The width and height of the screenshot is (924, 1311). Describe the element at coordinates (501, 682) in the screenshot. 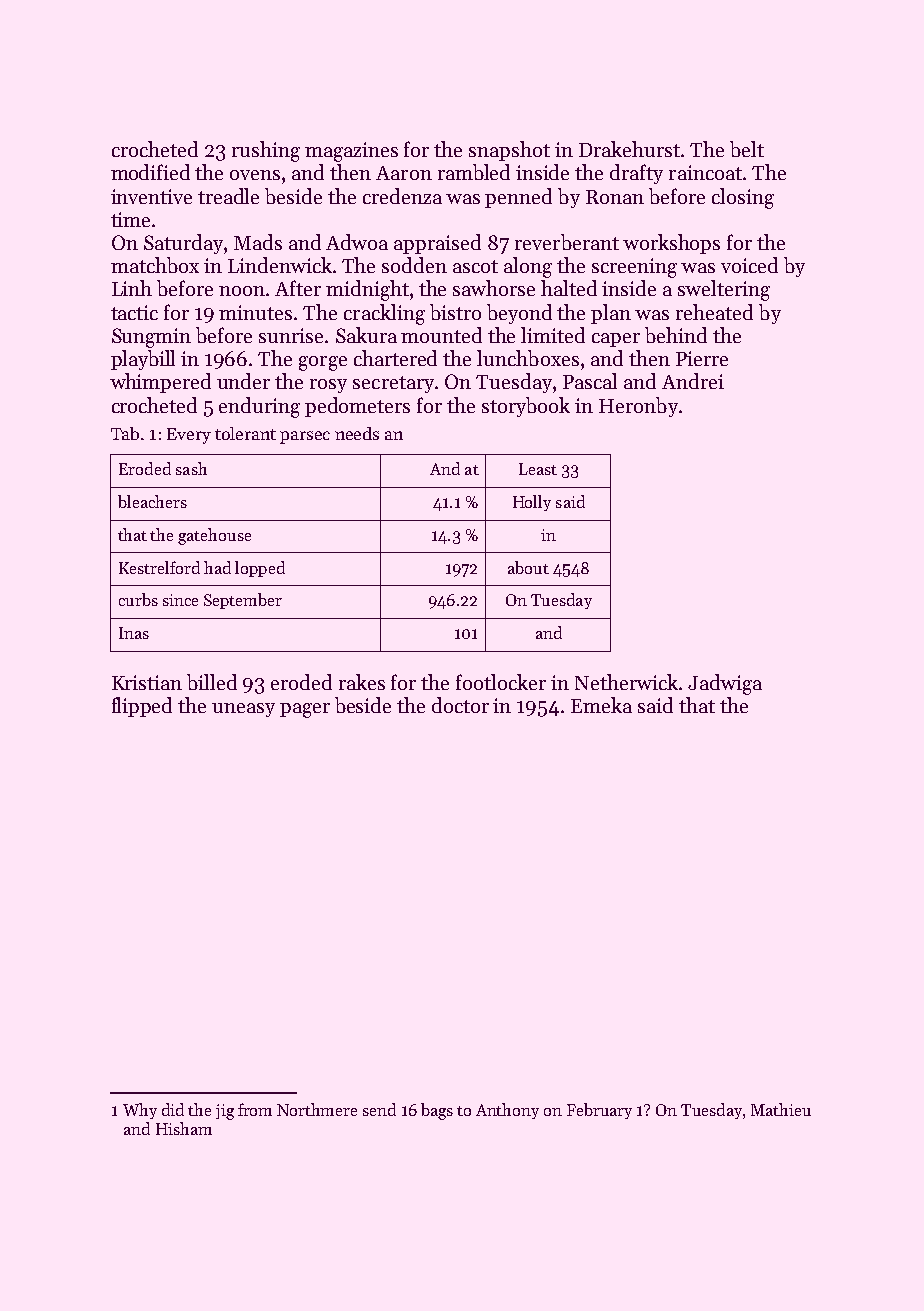

I see `footlocker` at that location.
